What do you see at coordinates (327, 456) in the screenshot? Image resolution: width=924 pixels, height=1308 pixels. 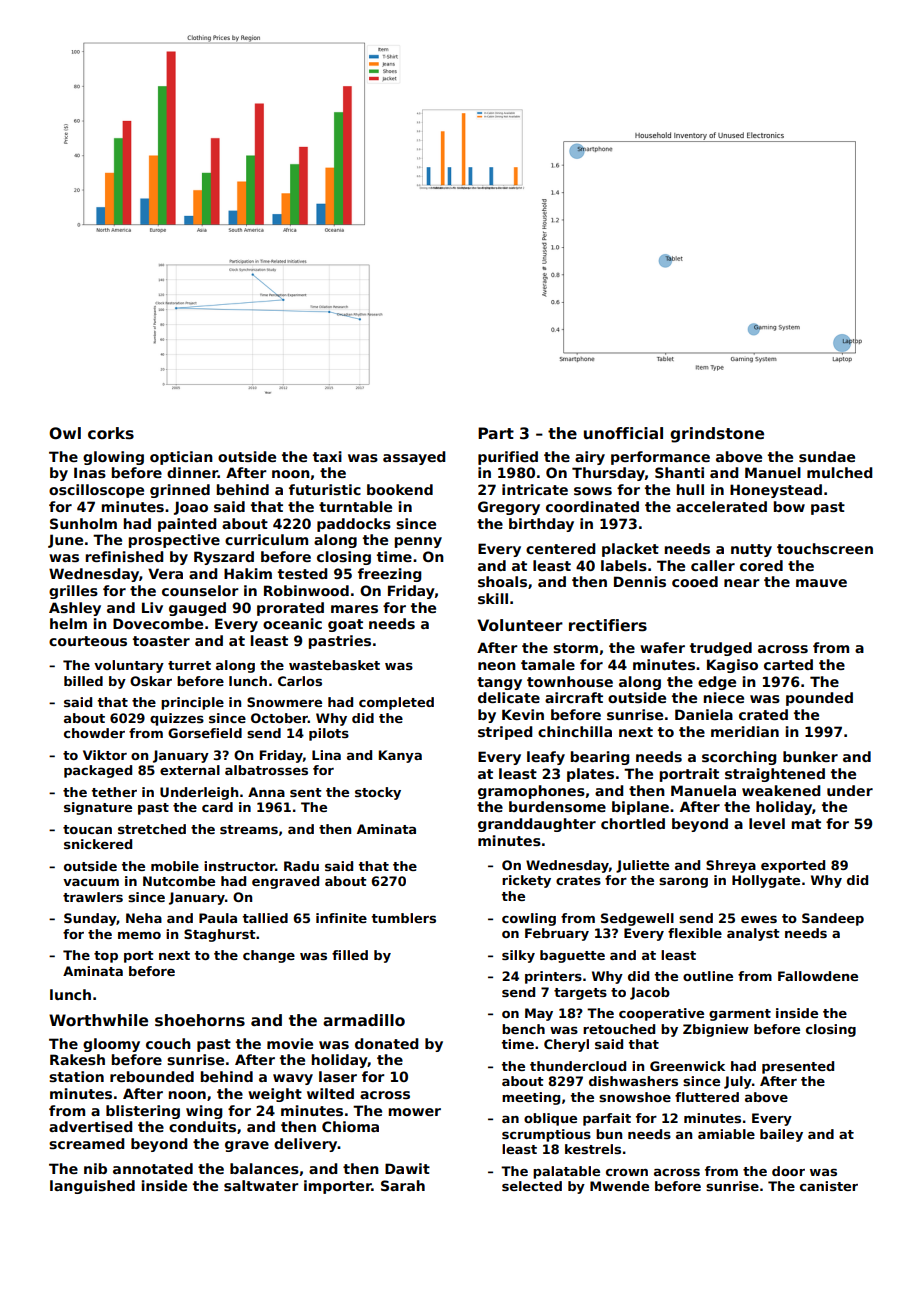 I see `taxi` at bounding box center [327, 456].
